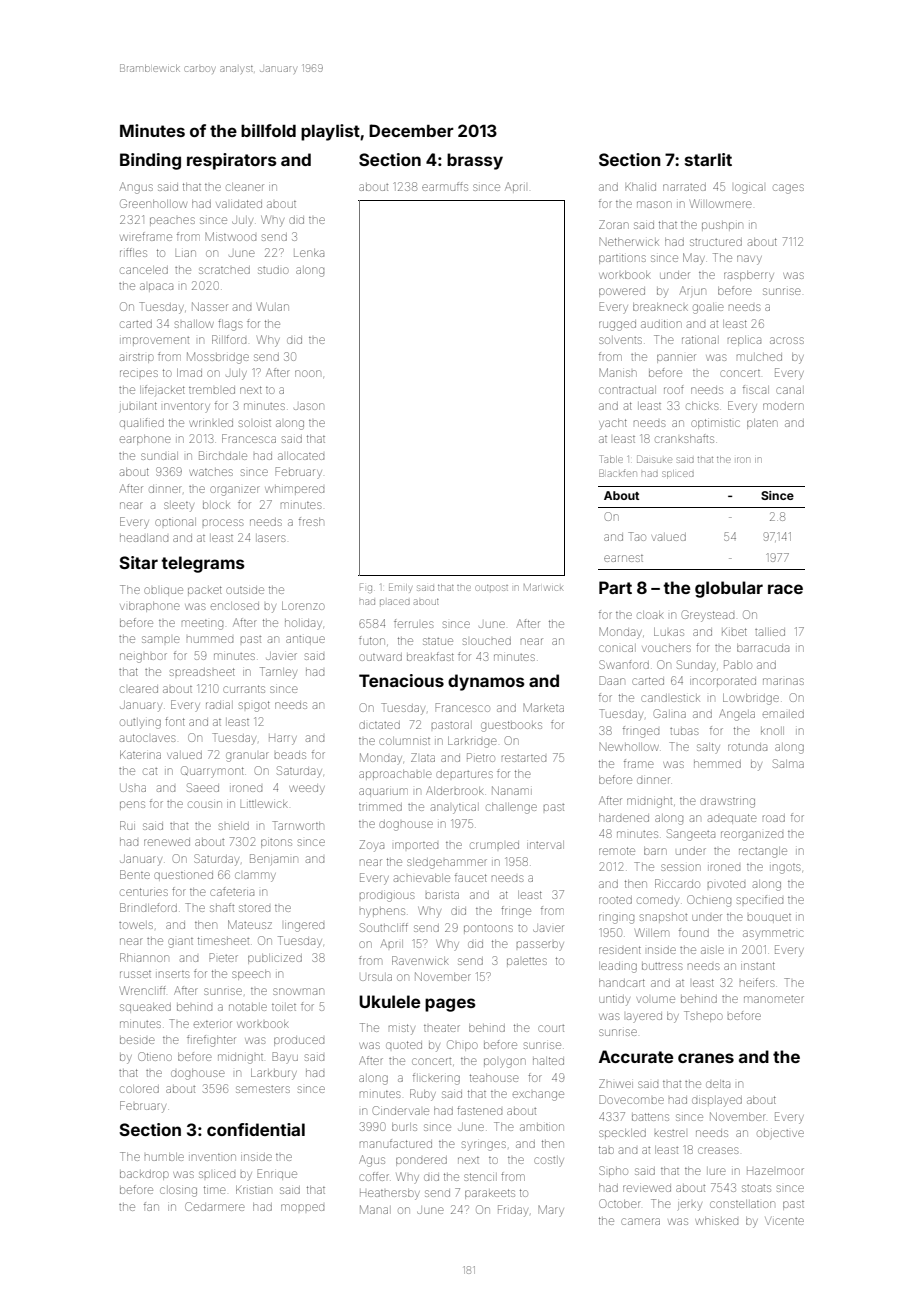 Image resolution: width=924 pixels, height=1308 pixels. Describe the element at coordinates (178, 1192) in the screenshot. I see `closing` at that location.
